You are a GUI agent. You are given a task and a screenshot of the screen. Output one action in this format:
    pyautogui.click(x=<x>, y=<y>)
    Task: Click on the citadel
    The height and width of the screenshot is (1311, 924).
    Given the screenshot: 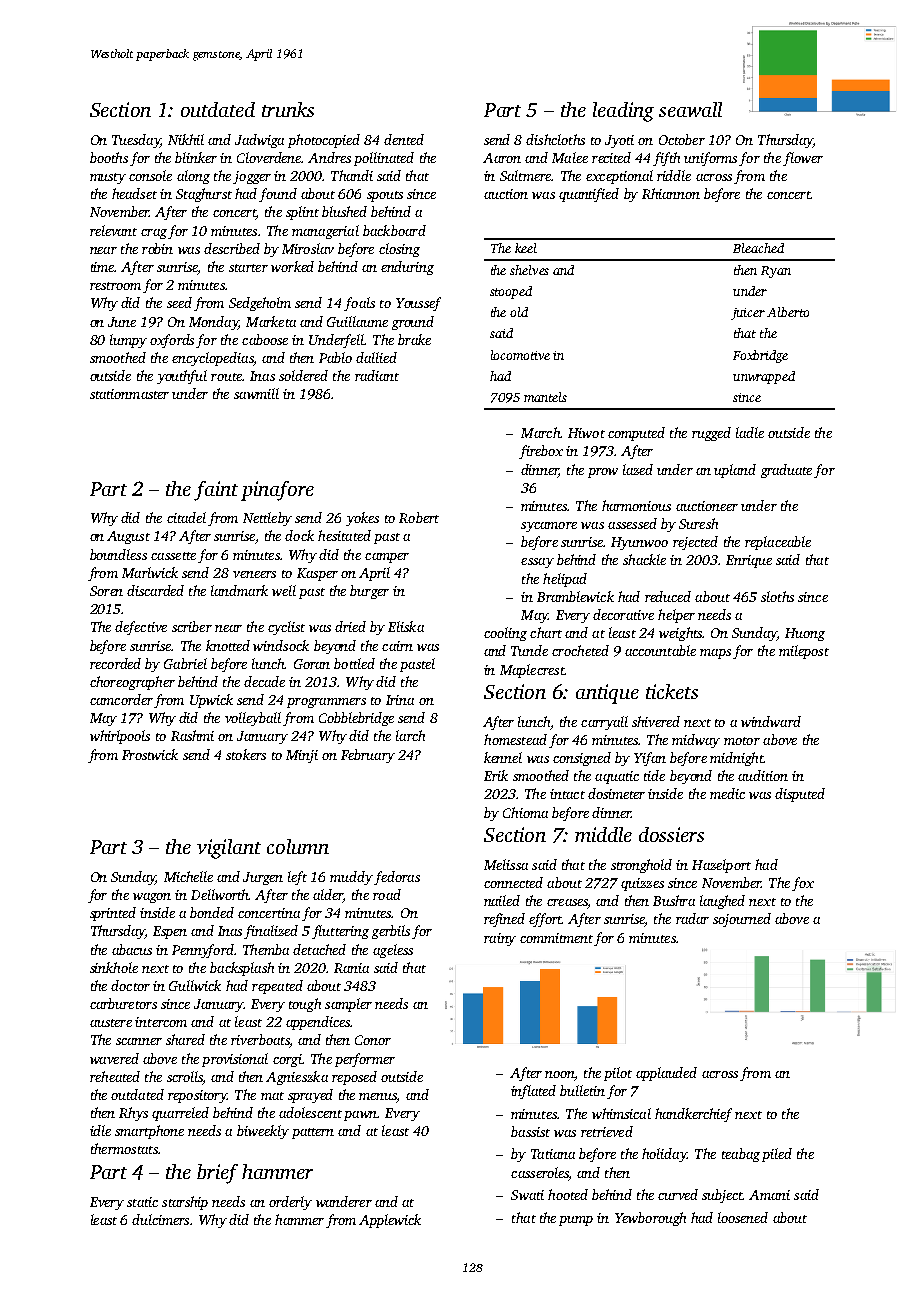 What is the action you would take?
    pyautogui.click(x=186, y=517)
